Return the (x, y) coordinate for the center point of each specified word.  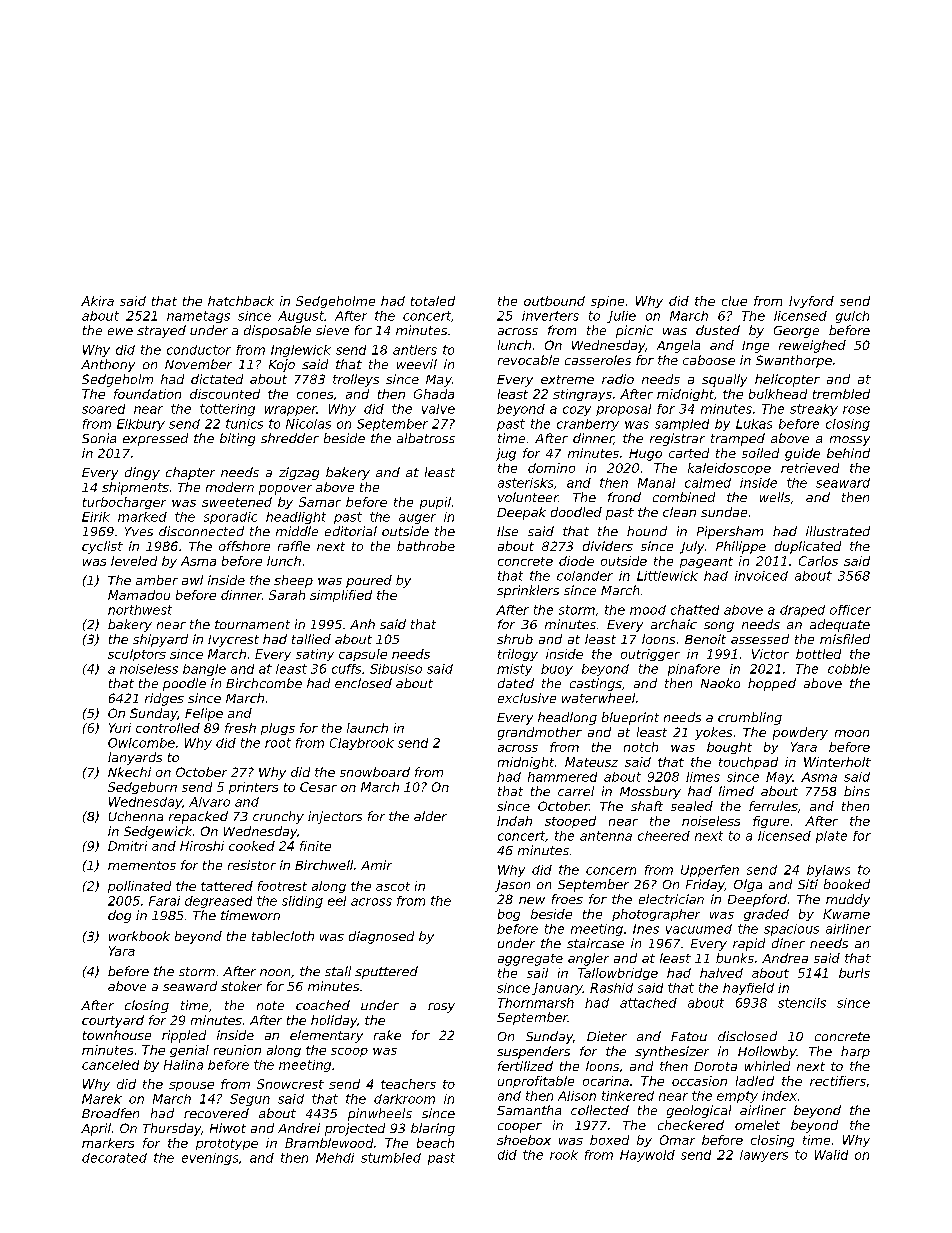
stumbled (391, 1158)
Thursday (172, 1129)
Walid (831, 1155)
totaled (433, 301)
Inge (755, 347)
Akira (97, 301)
